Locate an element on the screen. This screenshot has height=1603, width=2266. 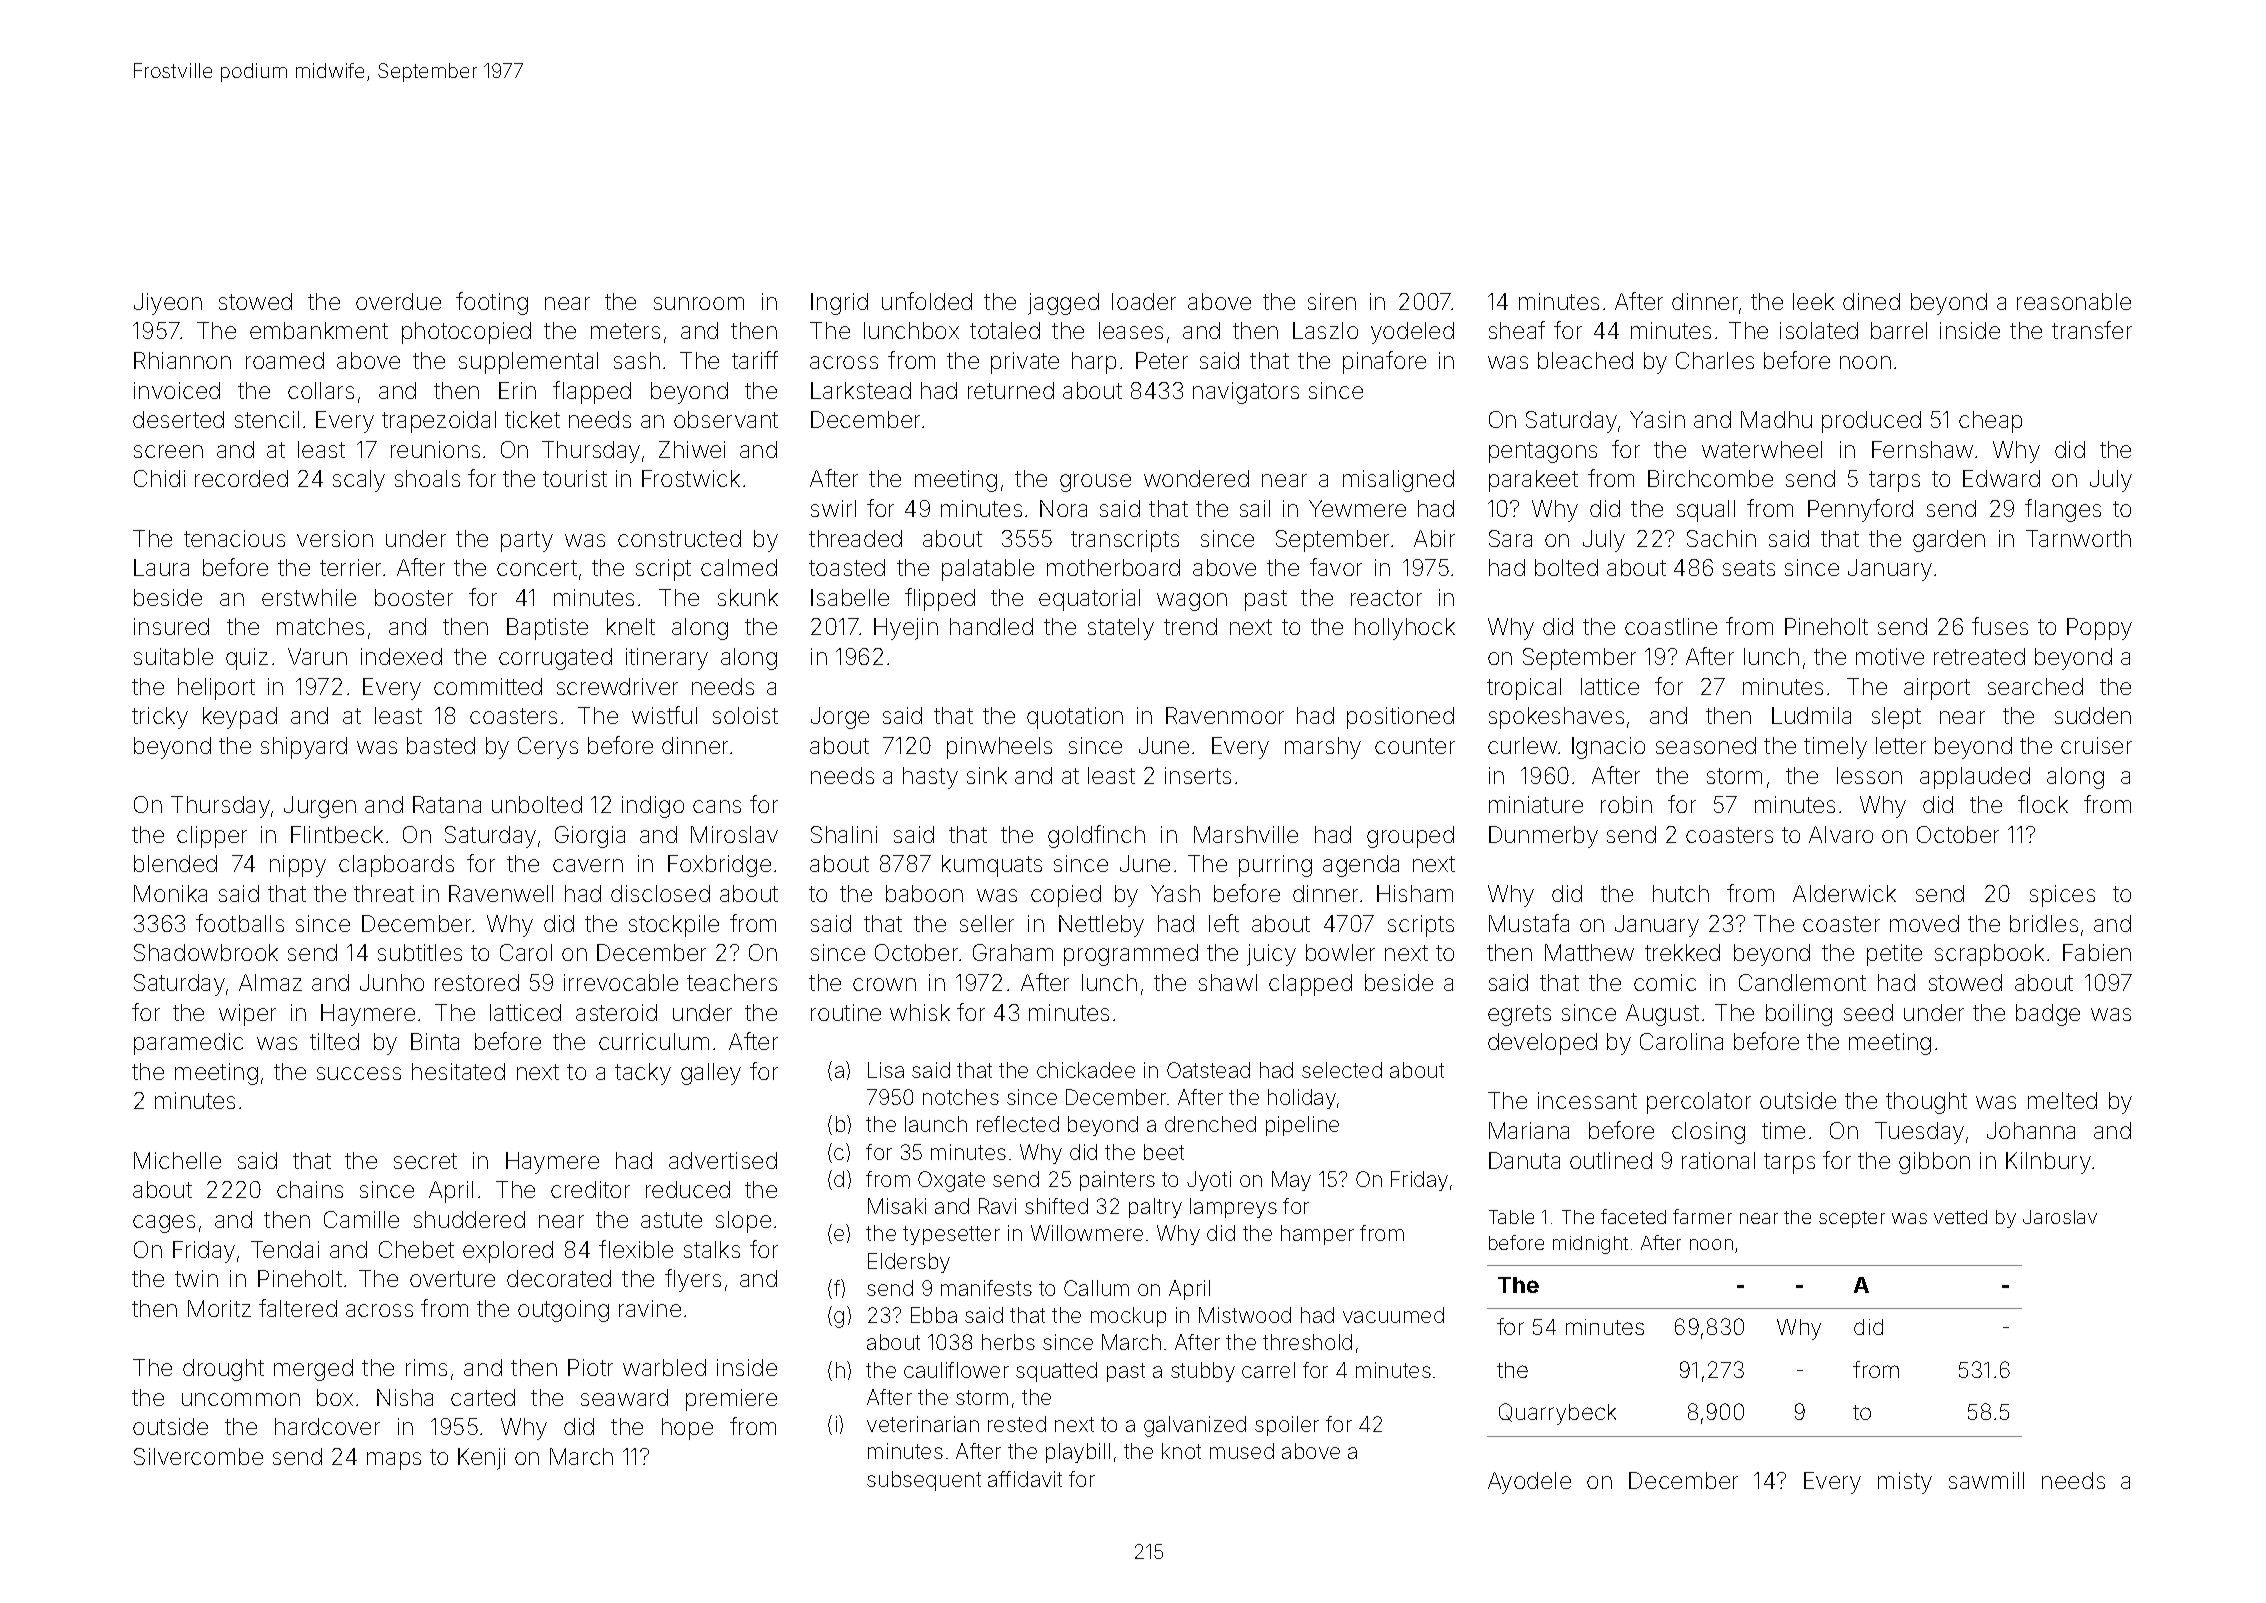
coastline is located at coordinates (1671, 626).
